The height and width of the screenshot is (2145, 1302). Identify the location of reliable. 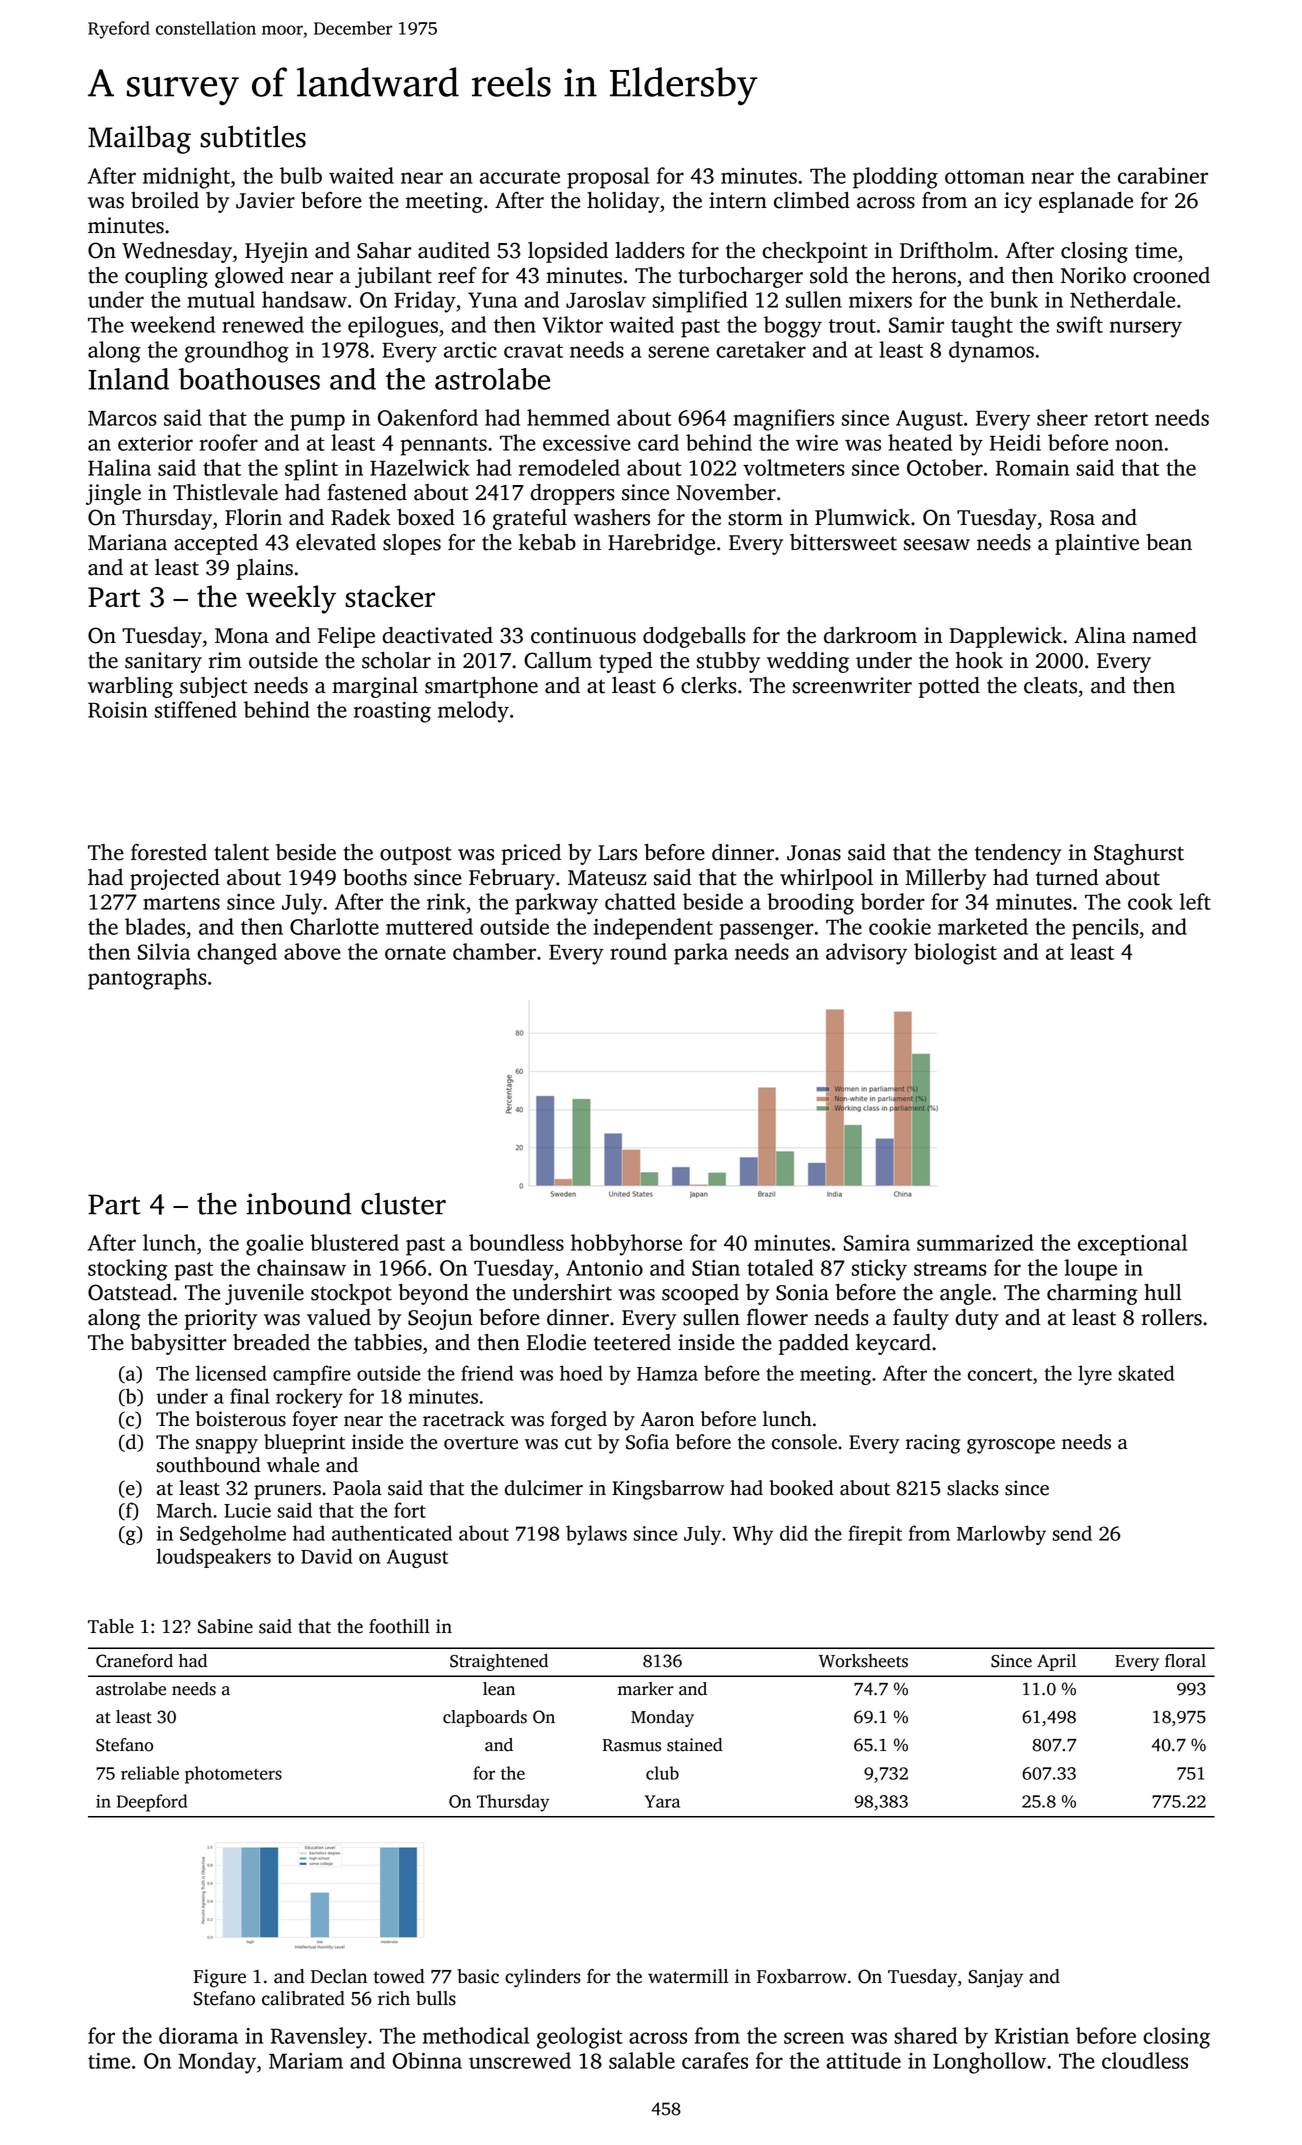
(150, 1773).
